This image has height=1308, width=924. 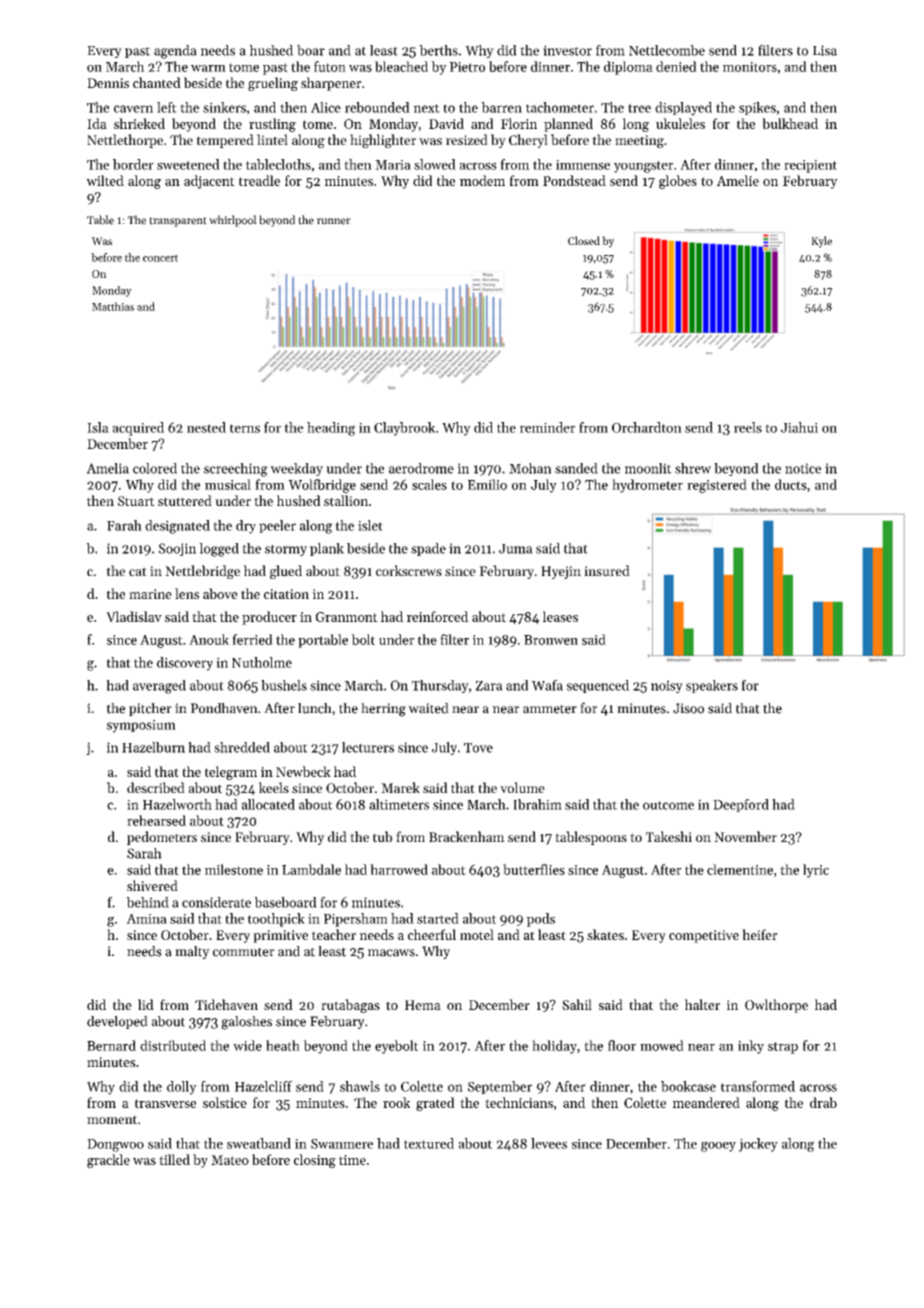 I want to click on warm, so click(x=208, y=68).
